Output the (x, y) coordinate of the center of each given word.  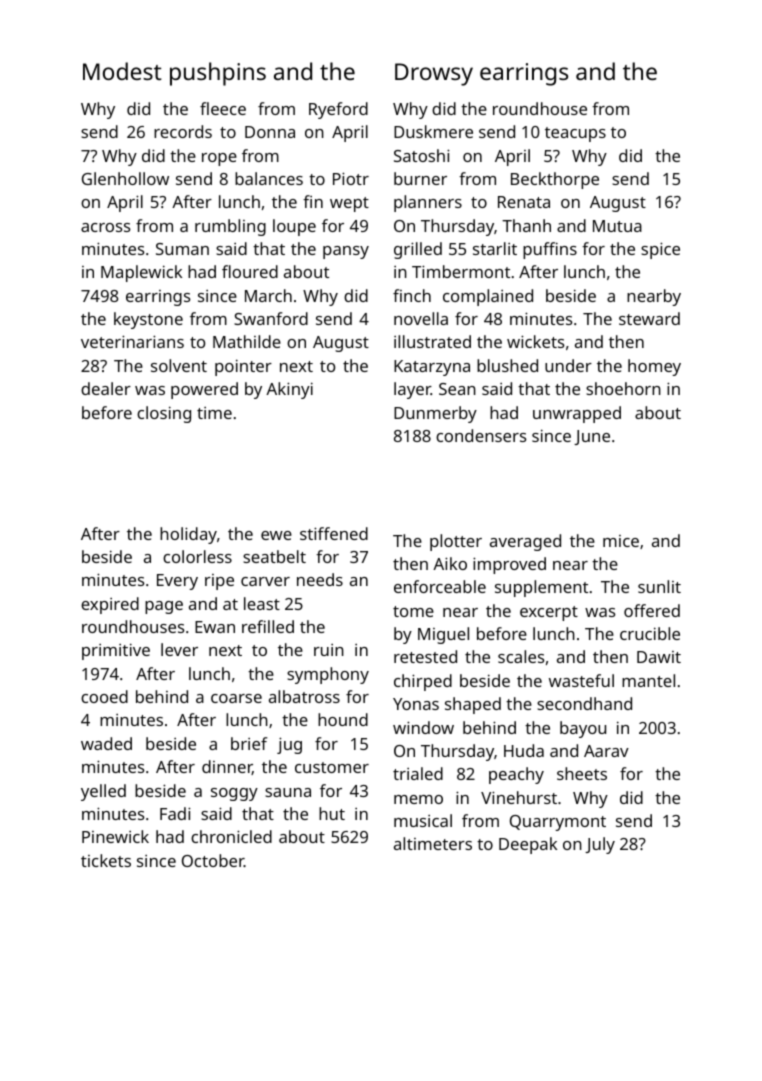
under (568, 365)
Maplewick (141, 273)
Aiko (450, 563)
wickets (535, 341)
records (183, 131)
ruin (329, 650)
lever (179, 649)
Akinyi (289, 390)
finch (412, 295)
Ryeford (338, 110)
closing (164, 414)
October (213, 860)
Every (177, 582)
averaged (525, 542)
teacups (575, 134)
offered (652, 610)
